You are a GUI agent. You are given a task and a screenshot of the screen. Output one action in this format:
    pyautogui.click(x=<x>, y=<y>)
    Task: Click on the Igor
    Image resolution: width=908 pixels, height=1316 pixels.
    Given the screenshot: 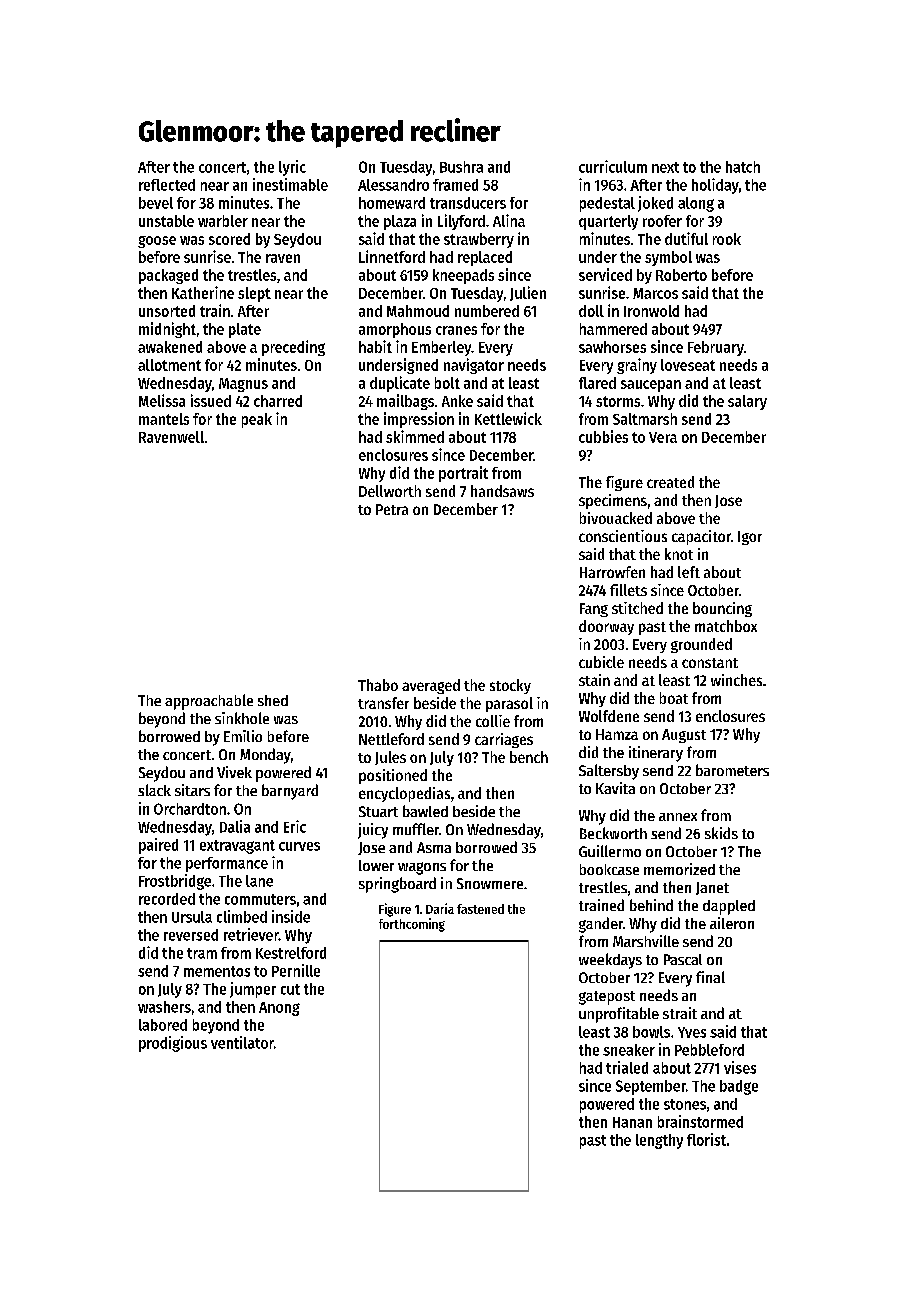 What is the action you would take?
    pyautogui.click(x=750, y=538)
